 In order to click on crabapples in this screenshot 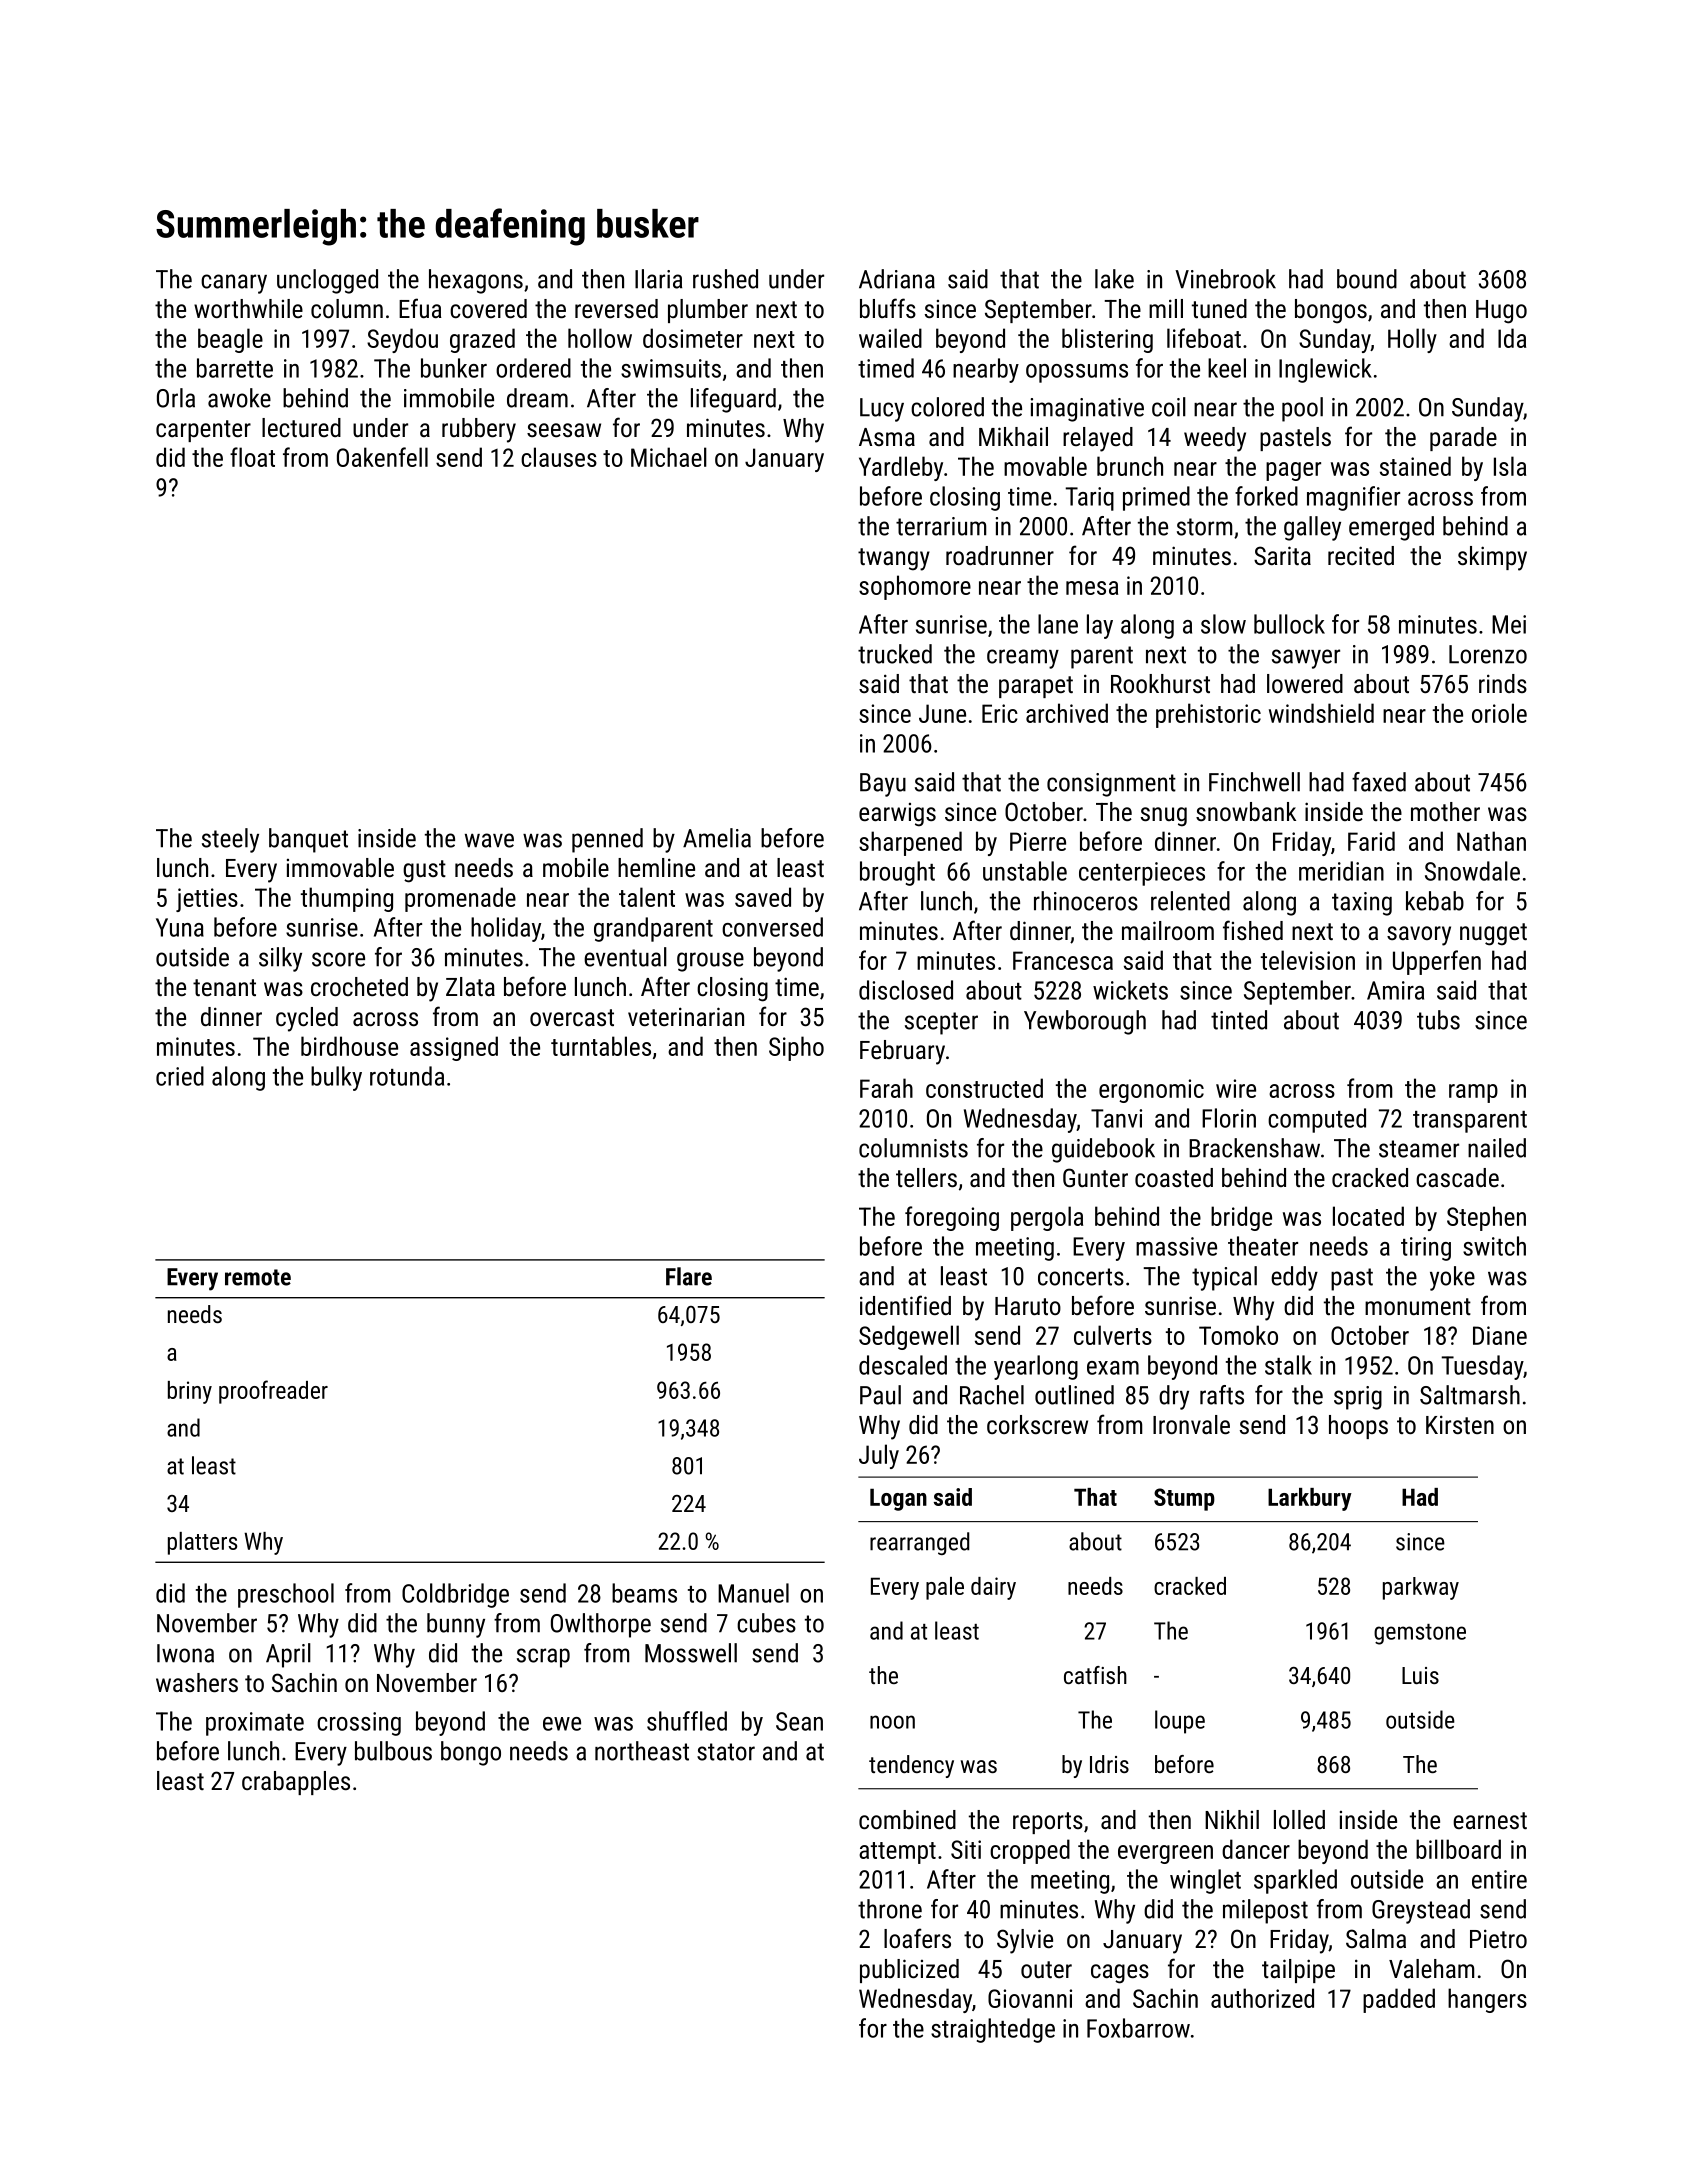, I will do `click(296, 1783)`.
